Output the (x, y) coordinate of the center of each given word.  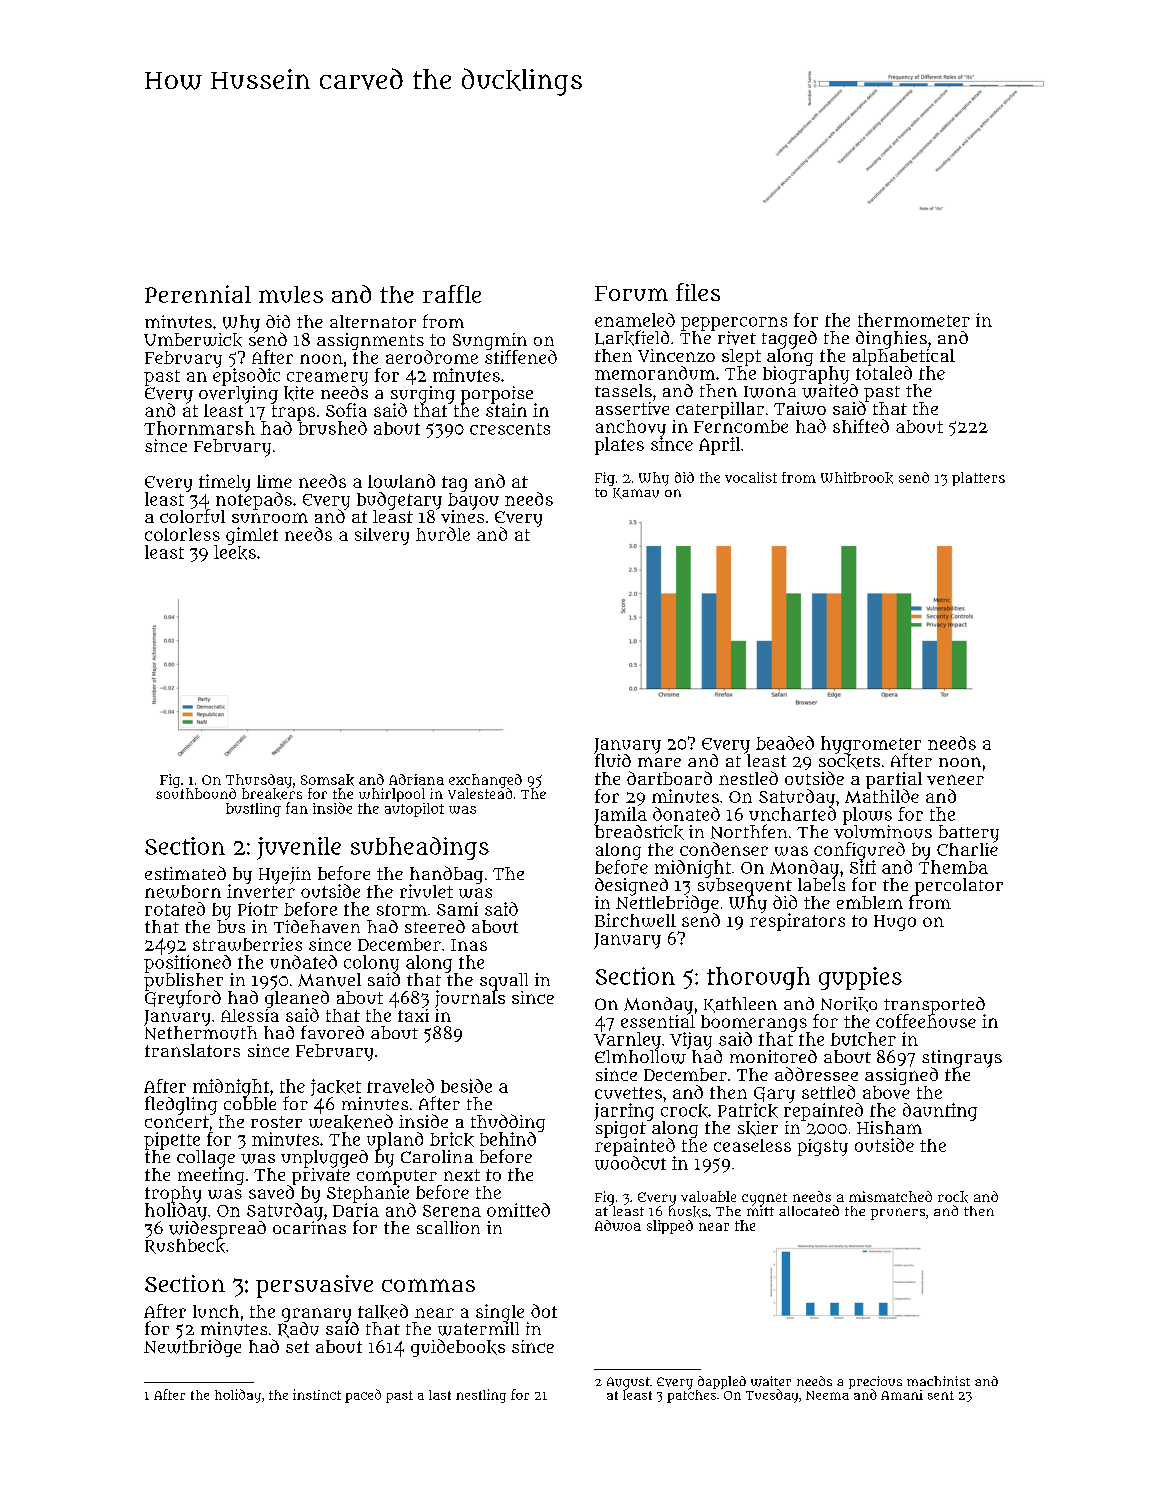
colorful (192, 516)
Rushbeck (185, 1246)
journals (470, 999)
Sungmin (490, 341)
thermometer (914, 320)
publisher (183, 981)
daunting (940, 1112)
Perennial (198, 294)
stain (506, 410)
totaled (884, 373)
